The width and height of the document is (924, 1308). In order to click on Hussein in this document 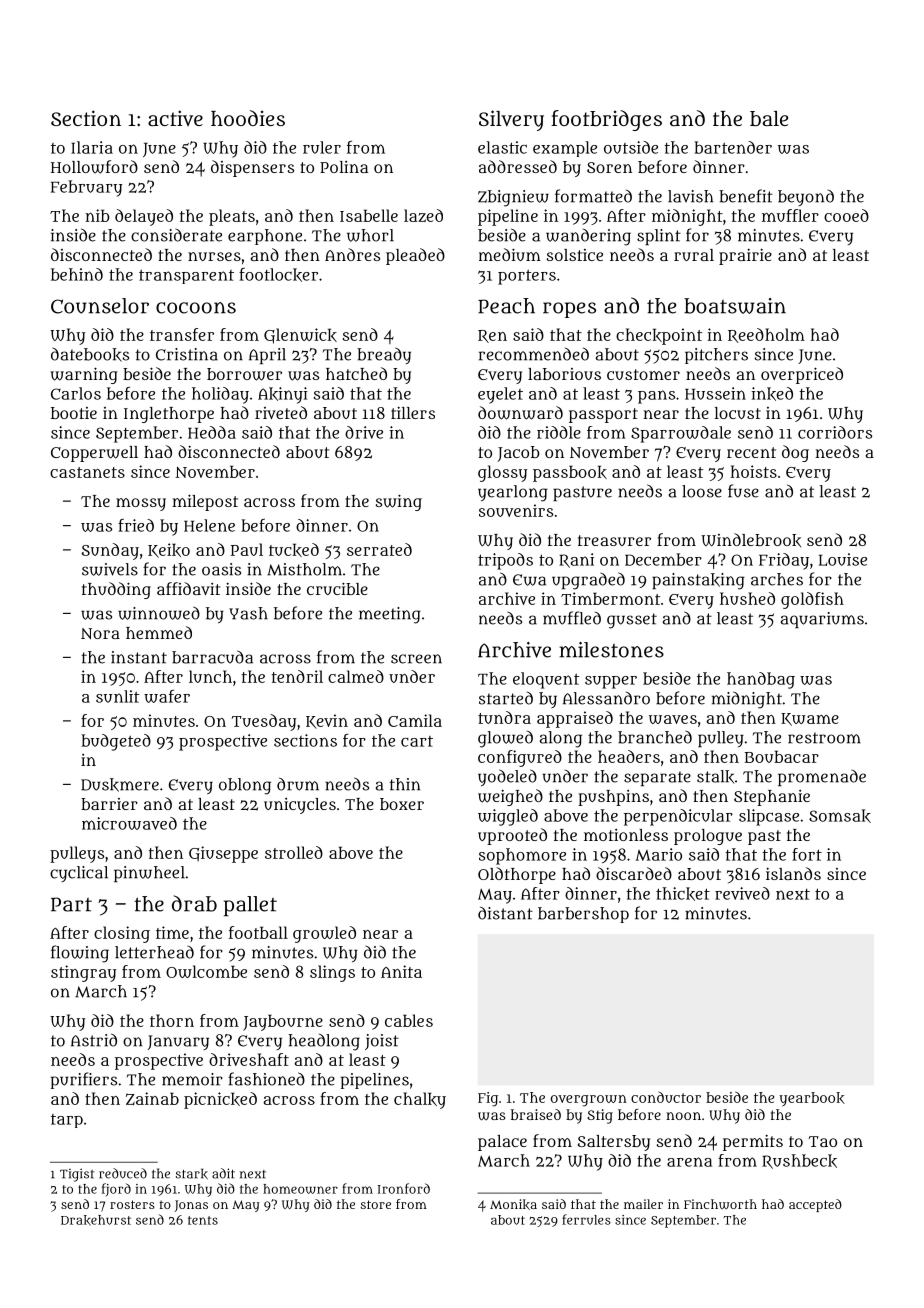, I will do `click(715, 393)`.
